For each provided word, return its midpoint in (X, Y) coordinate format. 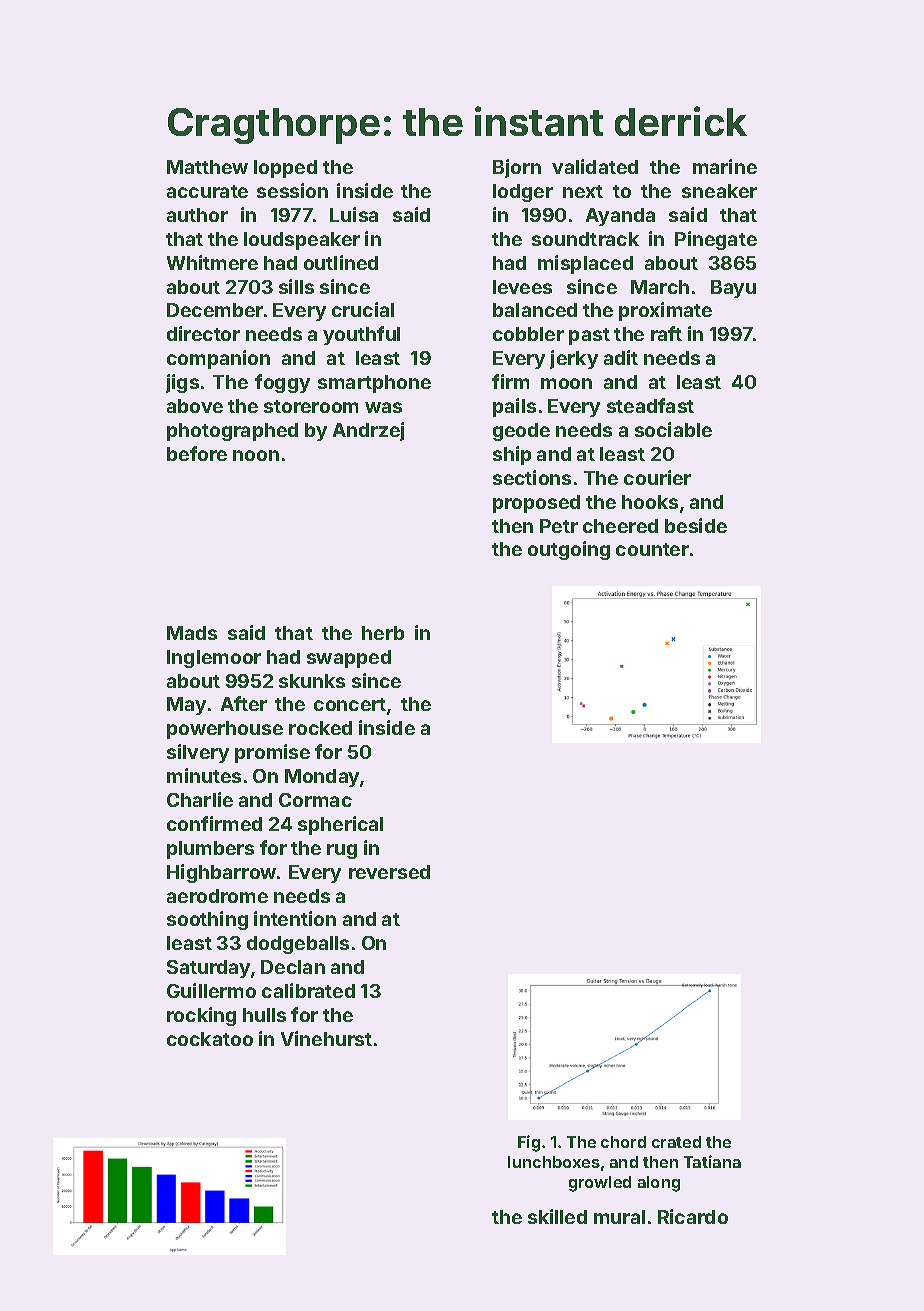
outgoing (569, 550)
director (203, 333)
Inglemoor (214, 659)
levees (522, 287)
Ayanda (620, 217)
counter (652, 549)
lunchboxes (554, 1162)
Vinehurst (326, 1038)
